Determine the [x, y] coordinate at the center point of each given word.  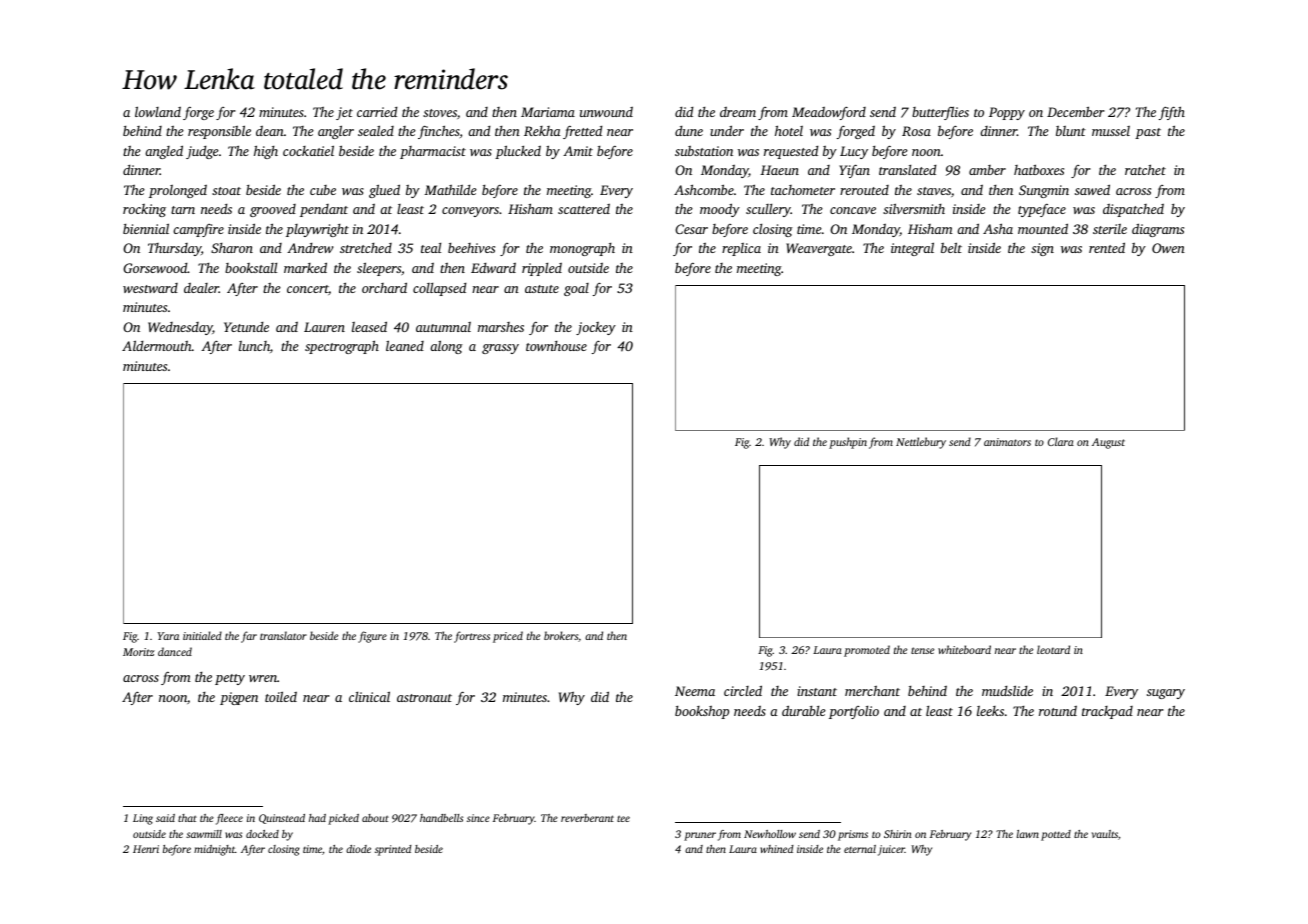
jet [344, 113]
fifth [1172, 113]
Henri [146, 849]
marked [305, 267]
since [478, 818]
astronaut [424, 698]
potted [1056, 835]
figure [372, 637]
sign [1042, 249]
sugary [1166, 694]
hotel [789, 130]
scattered [584, 209]
